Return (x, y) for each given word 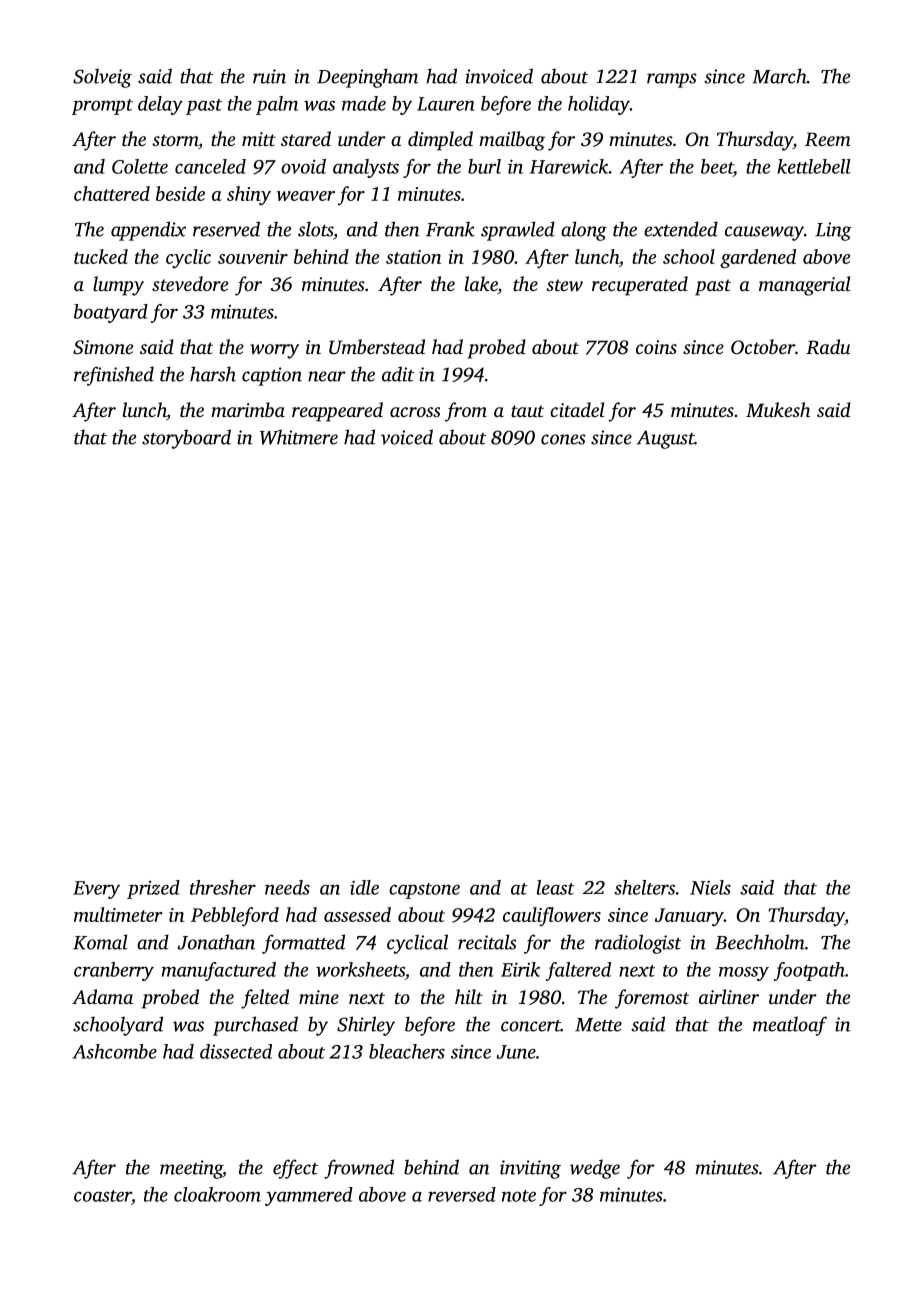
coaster (103, 1196)
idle (364, 887)
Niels (710, 887)
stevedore (190, 283)
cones (563, 439)
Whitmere (299, 437)
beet (717, 166)
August (666, 439)
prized (153, 889)
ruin (269, 76)
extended (681, 229)
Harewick (569, 166)
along (584, 231)
